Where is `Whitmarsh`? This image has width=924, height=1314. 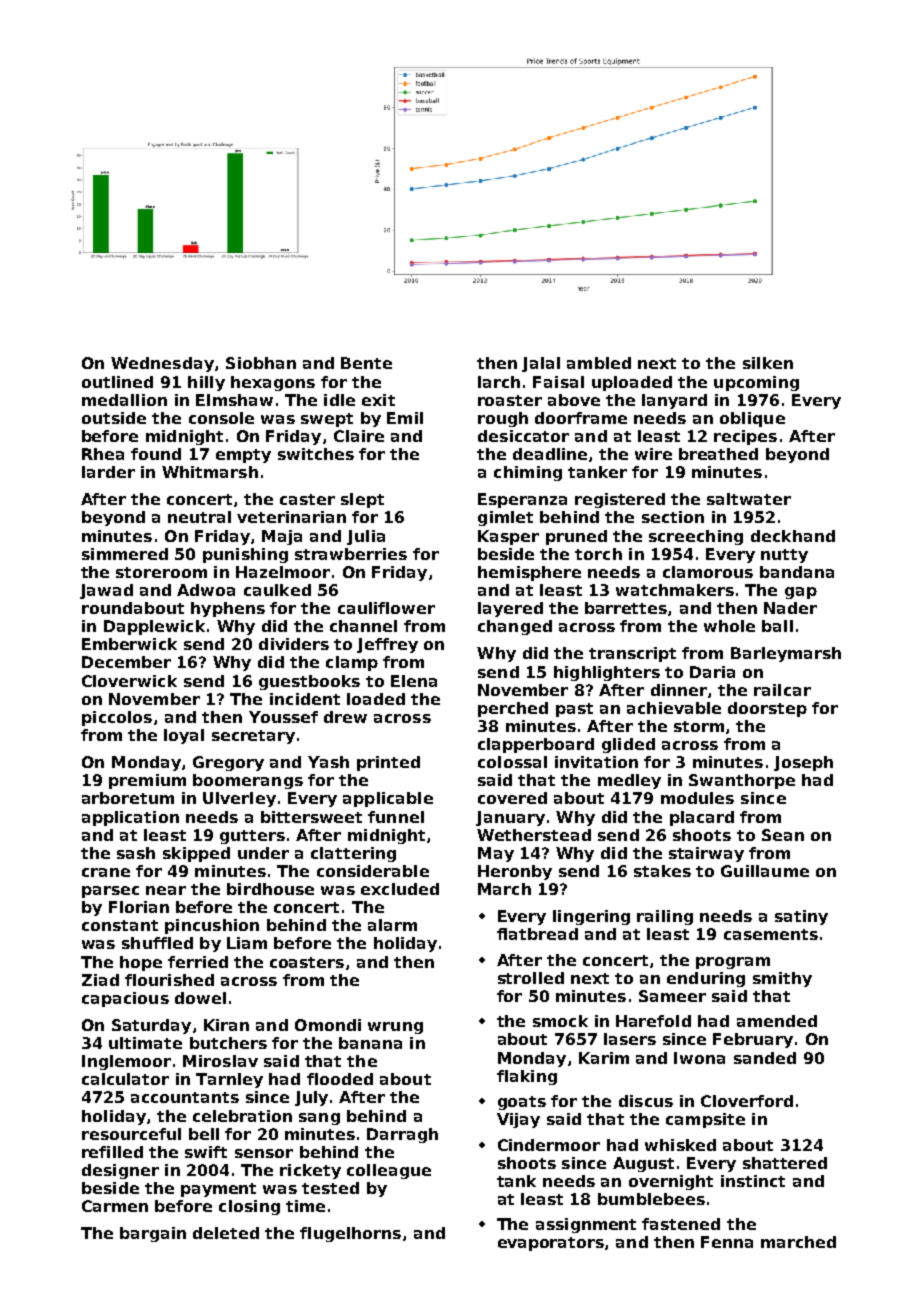 Whitmarsh is located at coordinates (210, 472).
